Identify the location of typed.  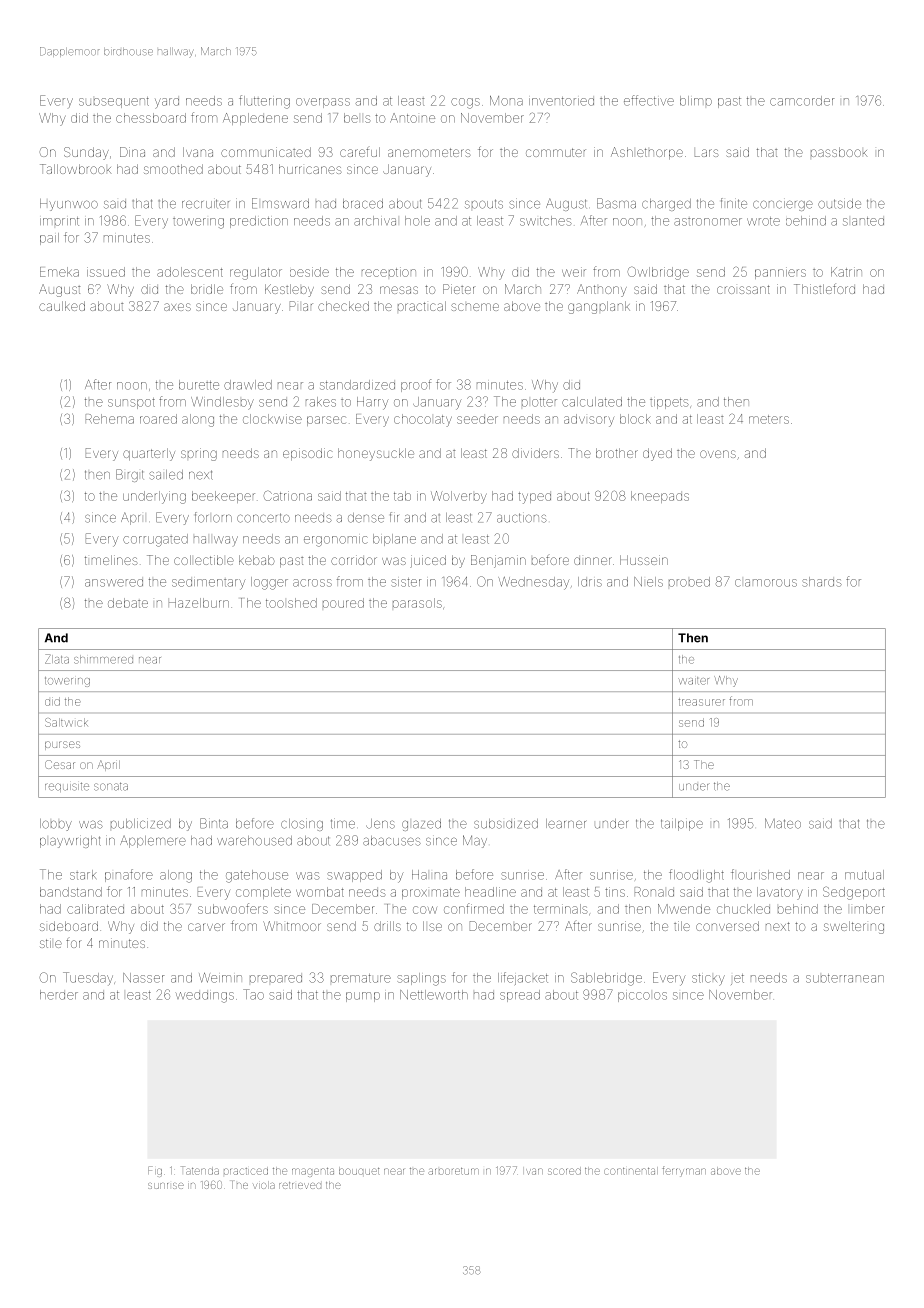
(534, 498).
